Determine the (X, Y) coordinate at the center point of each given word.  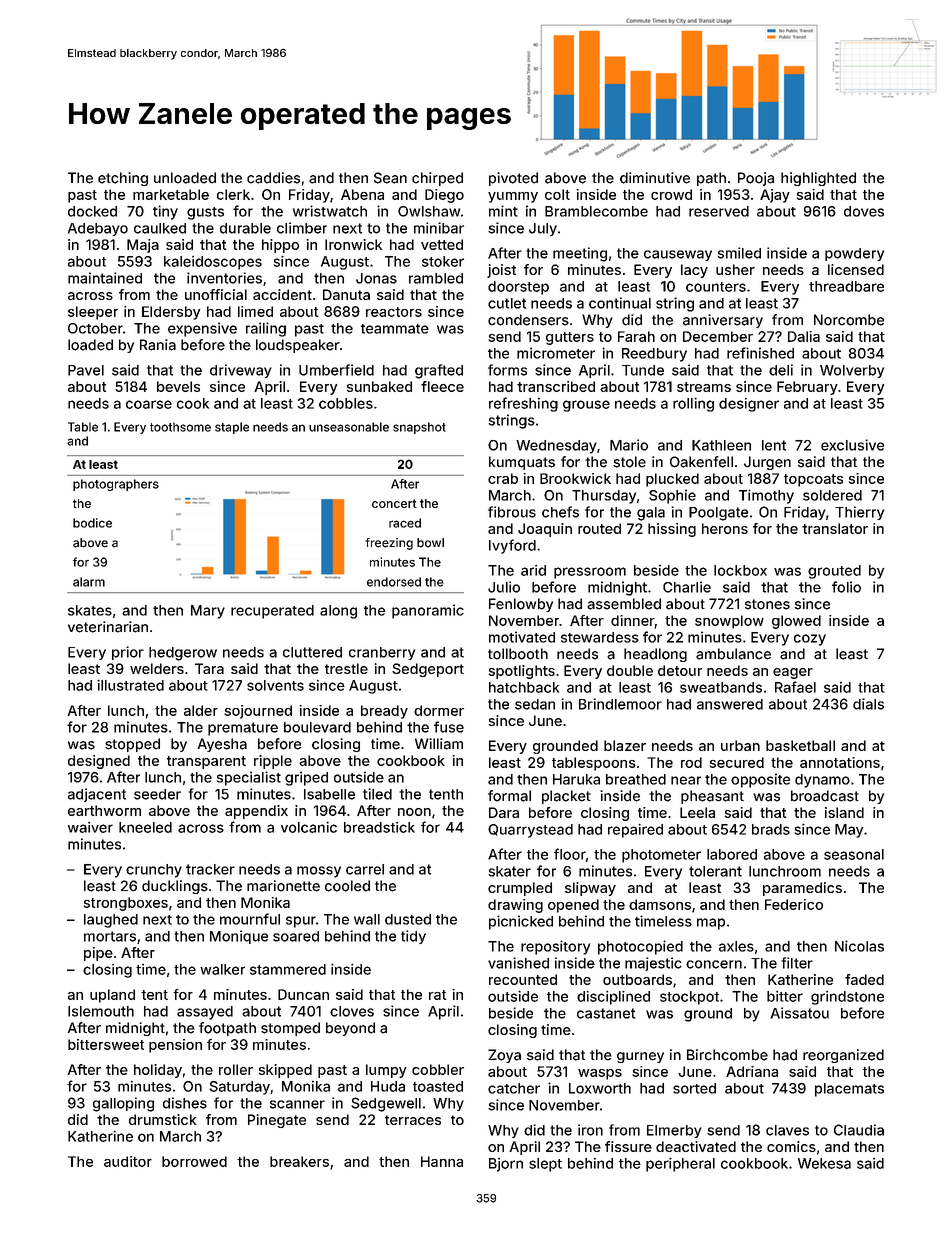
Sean (390, 178)
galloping (123, 1104)
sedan (535, 704)
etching (123, 179)
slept (545, 1165)
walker (222, 969)
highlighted (818, 179)
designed (99, 762)
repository (555, 947)
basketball (800, 745)
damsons (660, 904)
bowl (430, 543)
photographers (116, 485)
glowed (796, 622)
